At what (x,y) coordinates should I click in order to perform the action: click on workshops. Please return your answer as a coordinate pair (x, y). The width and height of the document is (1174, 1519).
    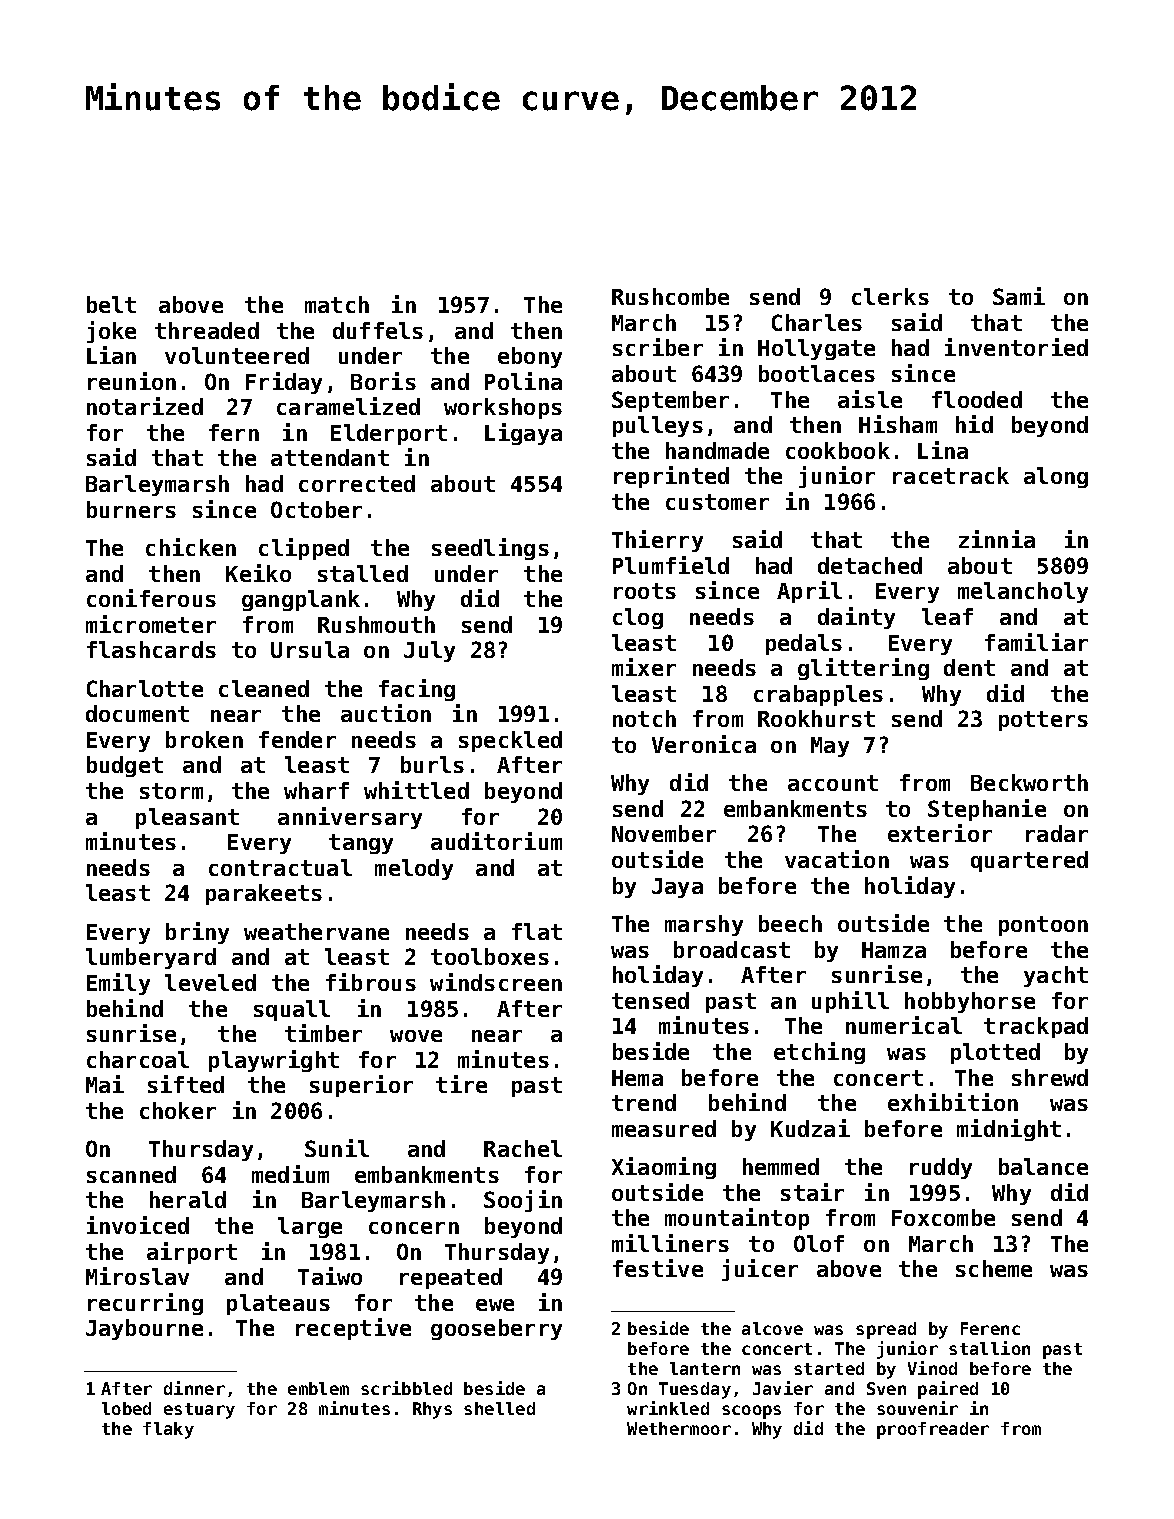
    Looking at the image, I should click on (503, 408).
